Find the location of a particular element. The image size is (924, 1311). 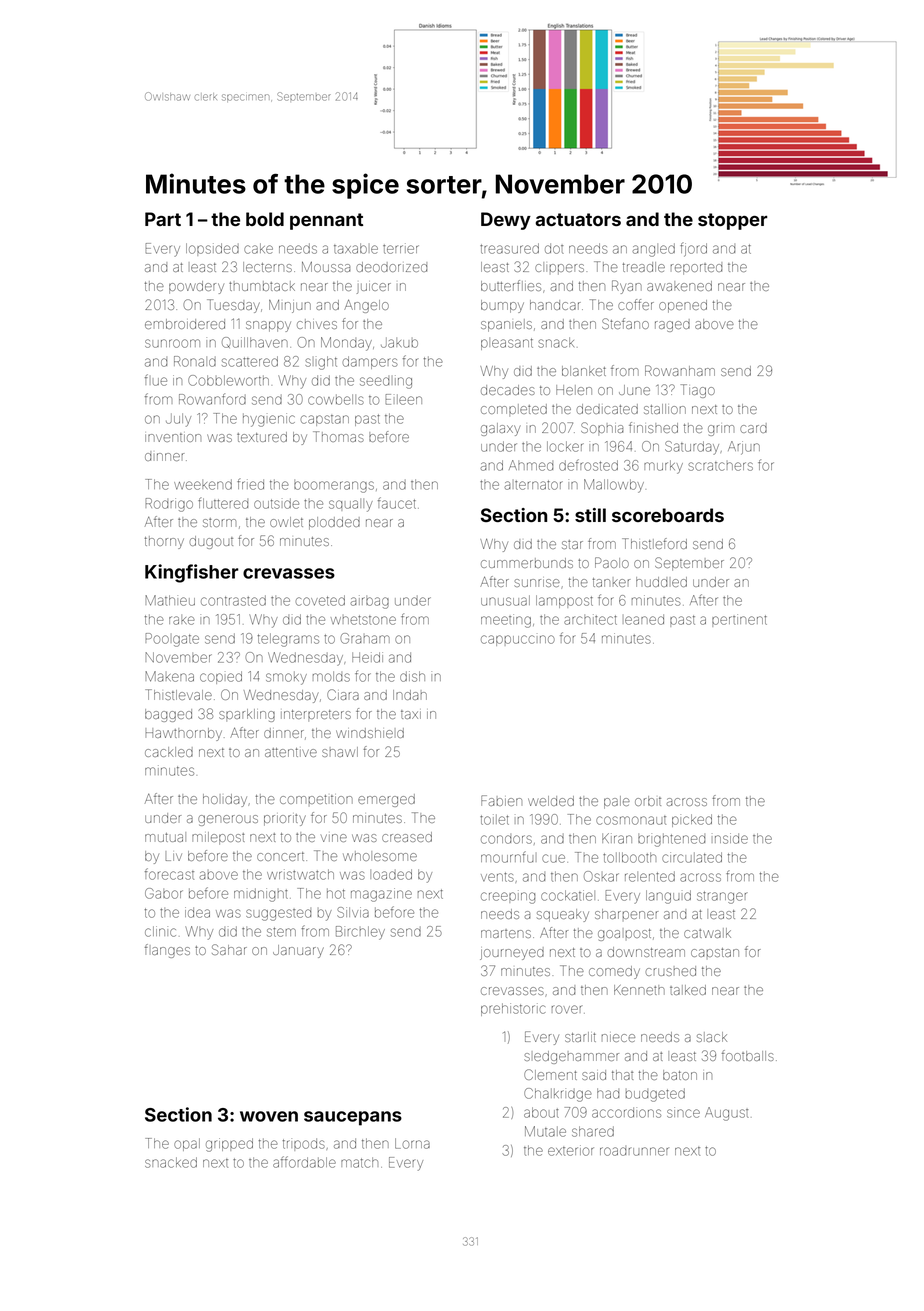

cappuccino is located at coordinates (518, 640).
